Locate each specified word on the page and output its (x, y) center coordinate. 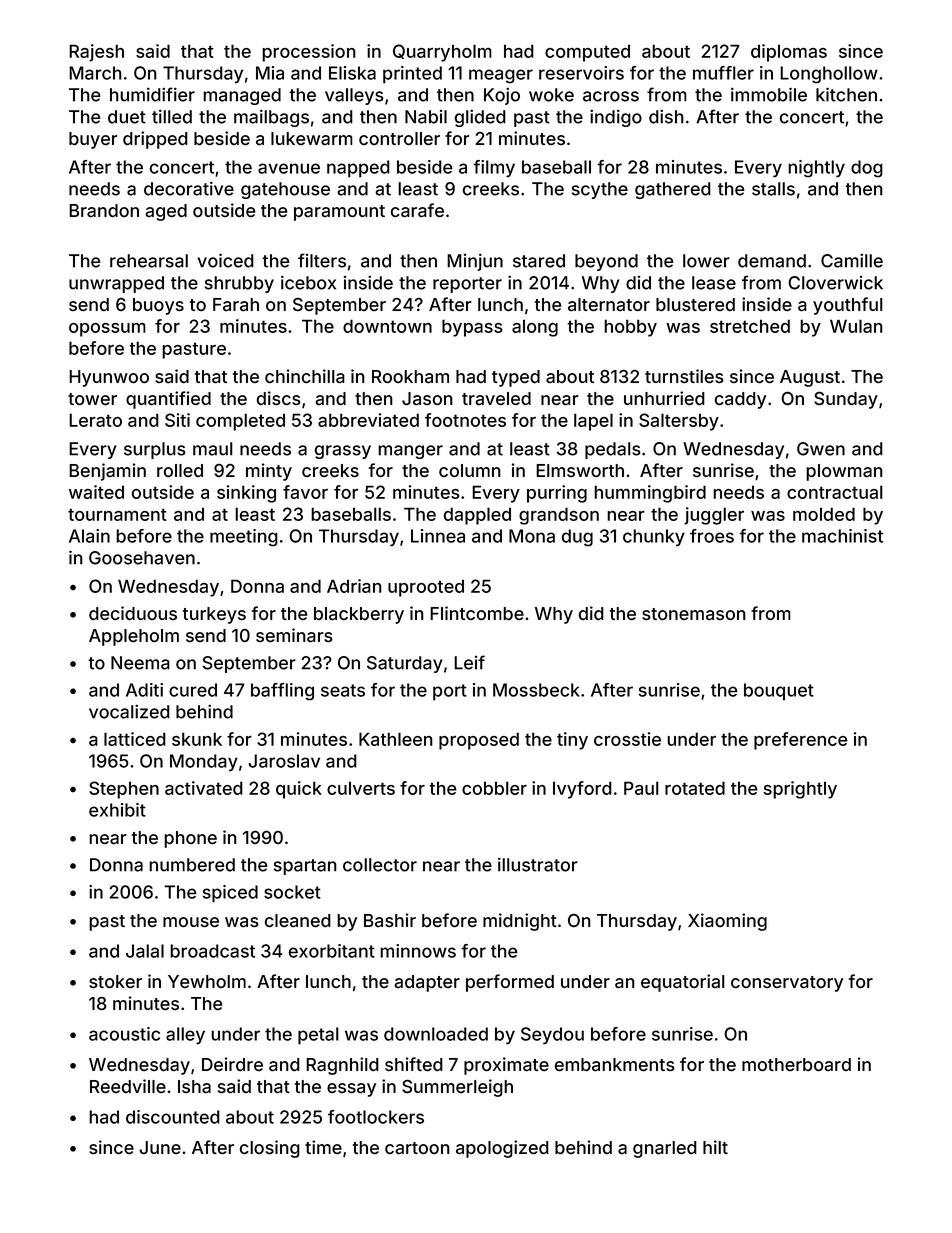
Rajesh (96, 53)
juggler (714, 516)
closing (270, 1149)
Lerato (95, 420)
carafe (417, 210)
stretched (750, 326)
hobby (630, 328)
